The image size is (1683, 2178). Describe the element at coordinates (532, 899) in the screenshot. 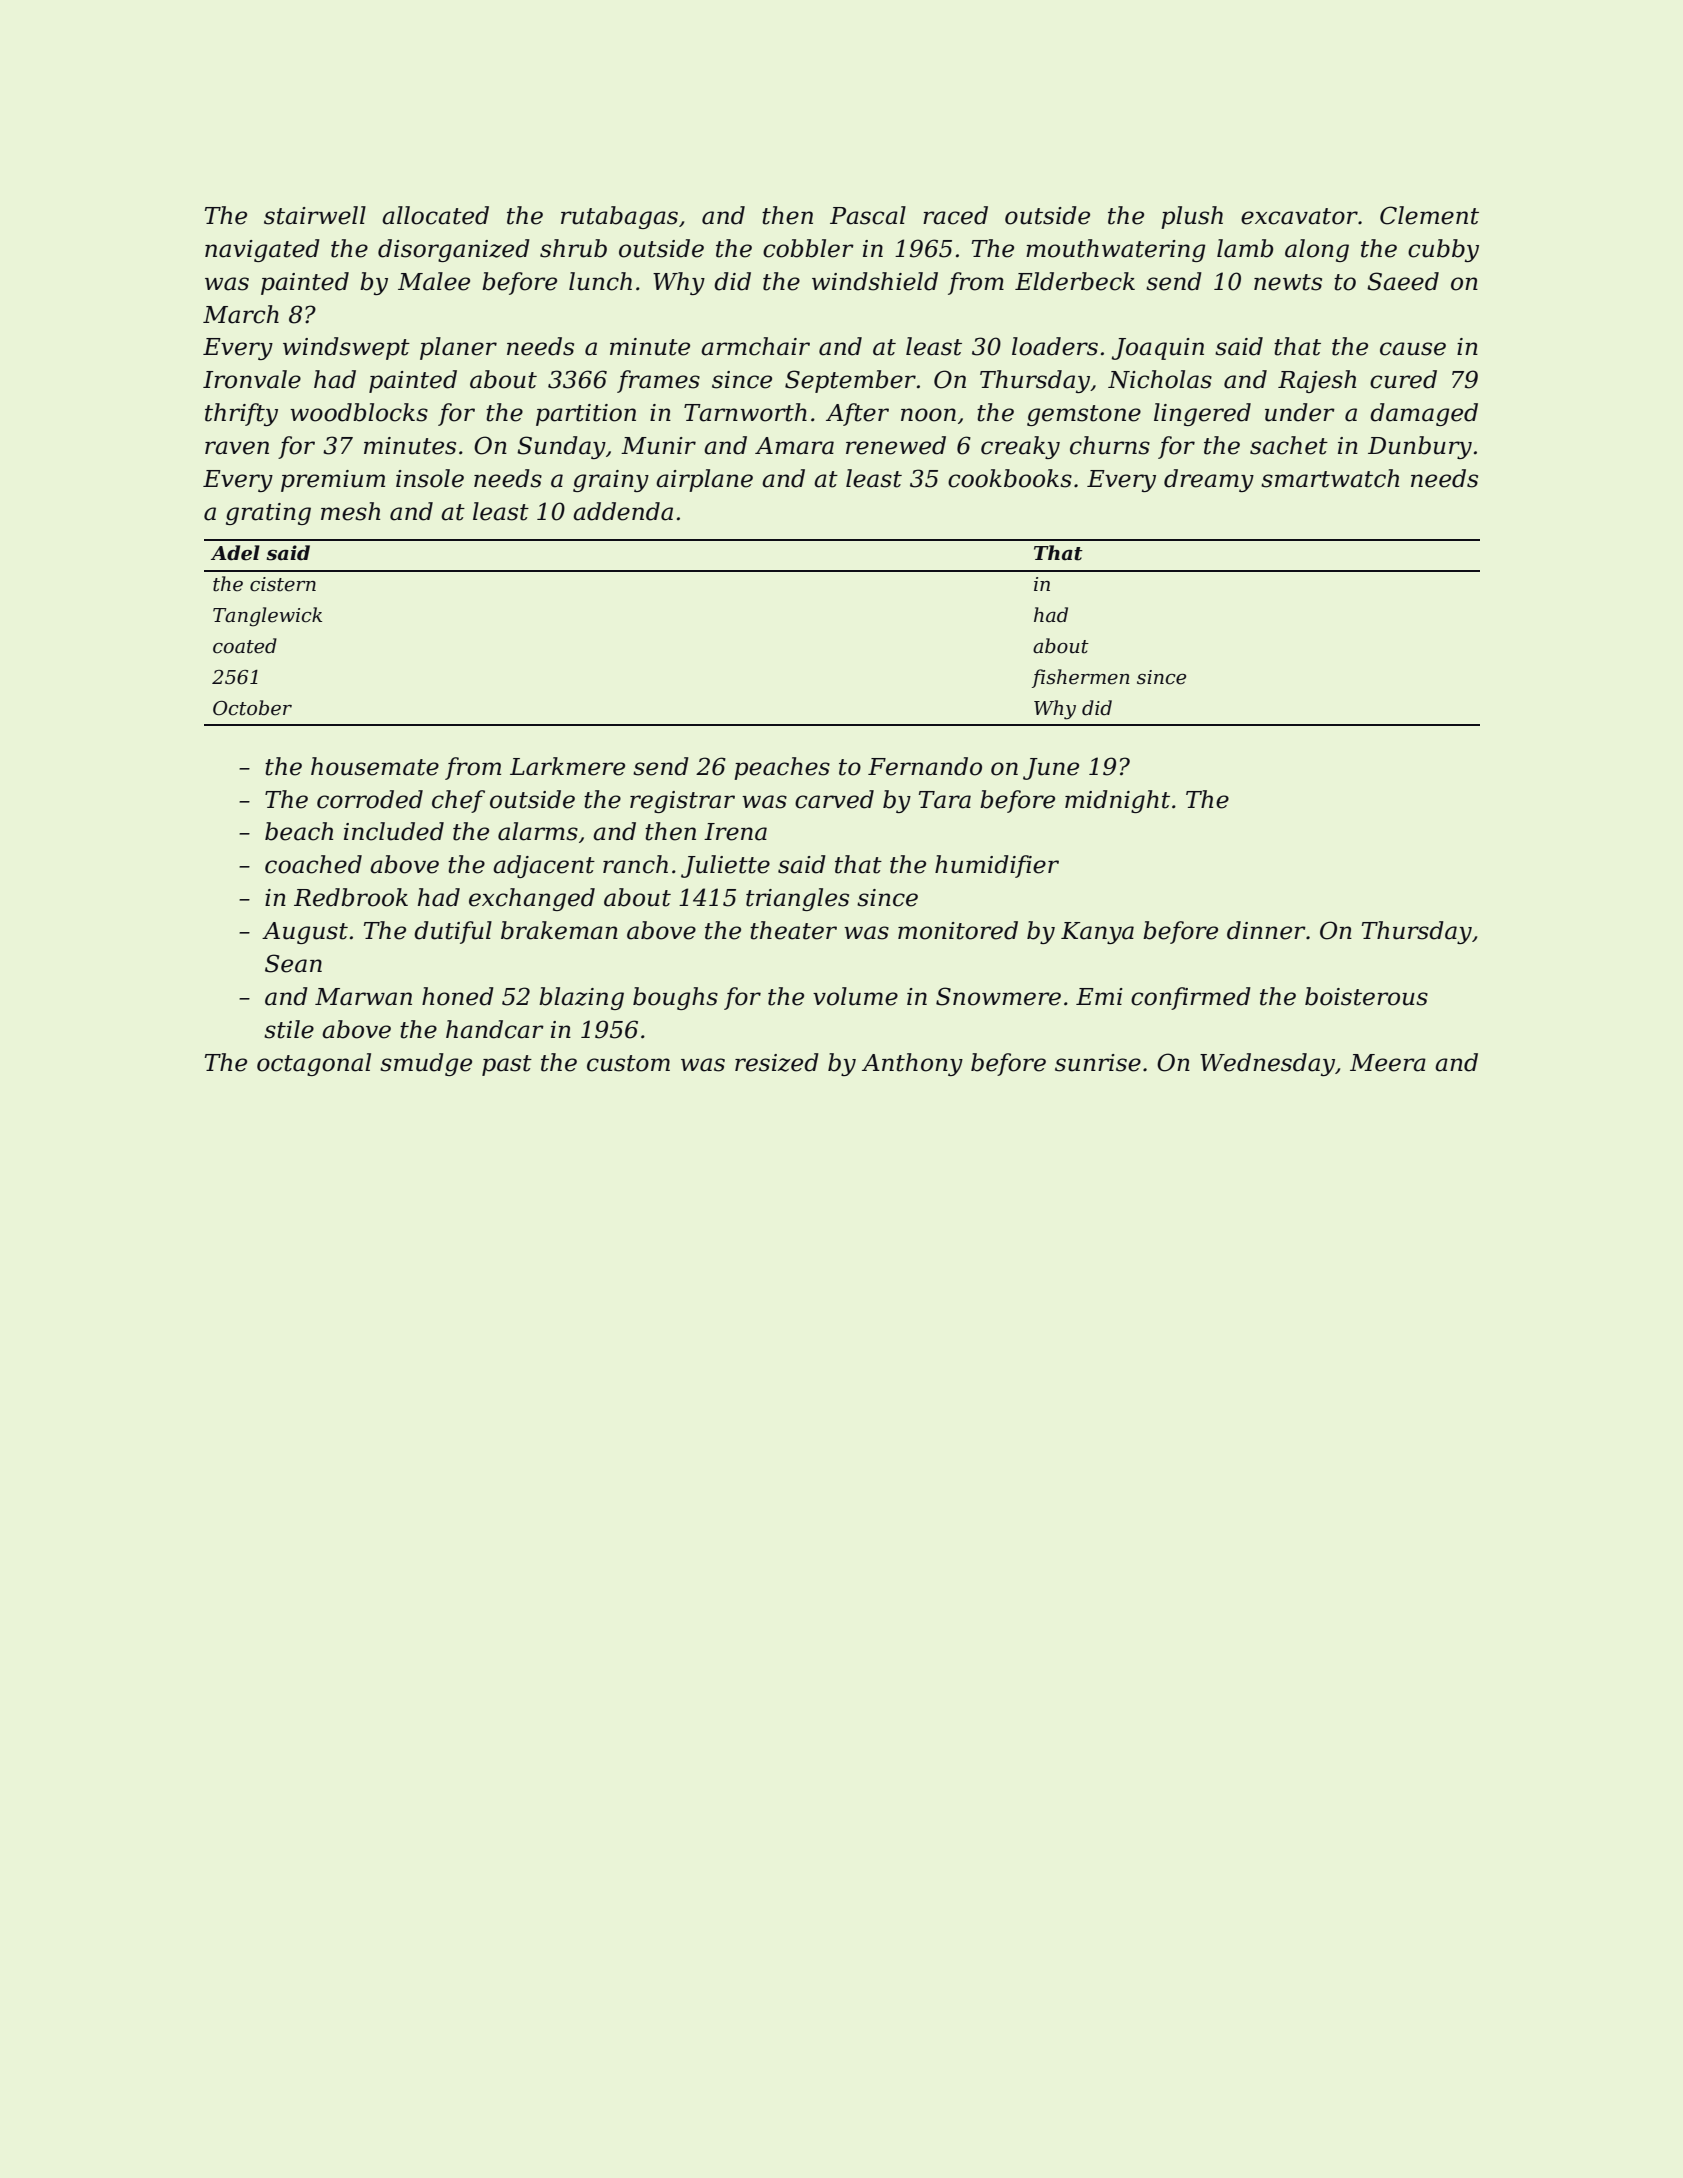

I see `exchanged` at that location.
